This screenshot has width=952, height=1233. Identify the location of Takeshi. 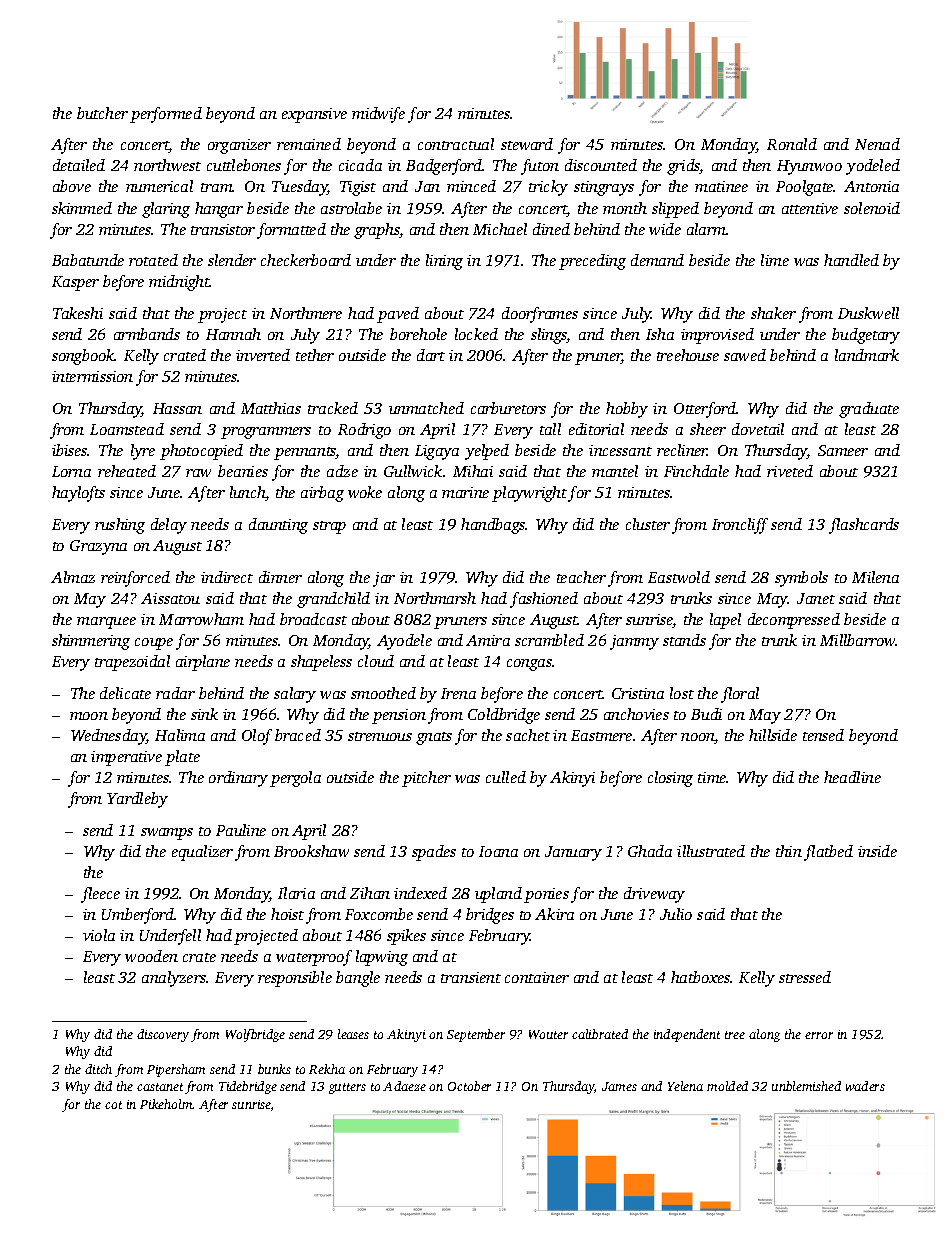
(78, 313).
